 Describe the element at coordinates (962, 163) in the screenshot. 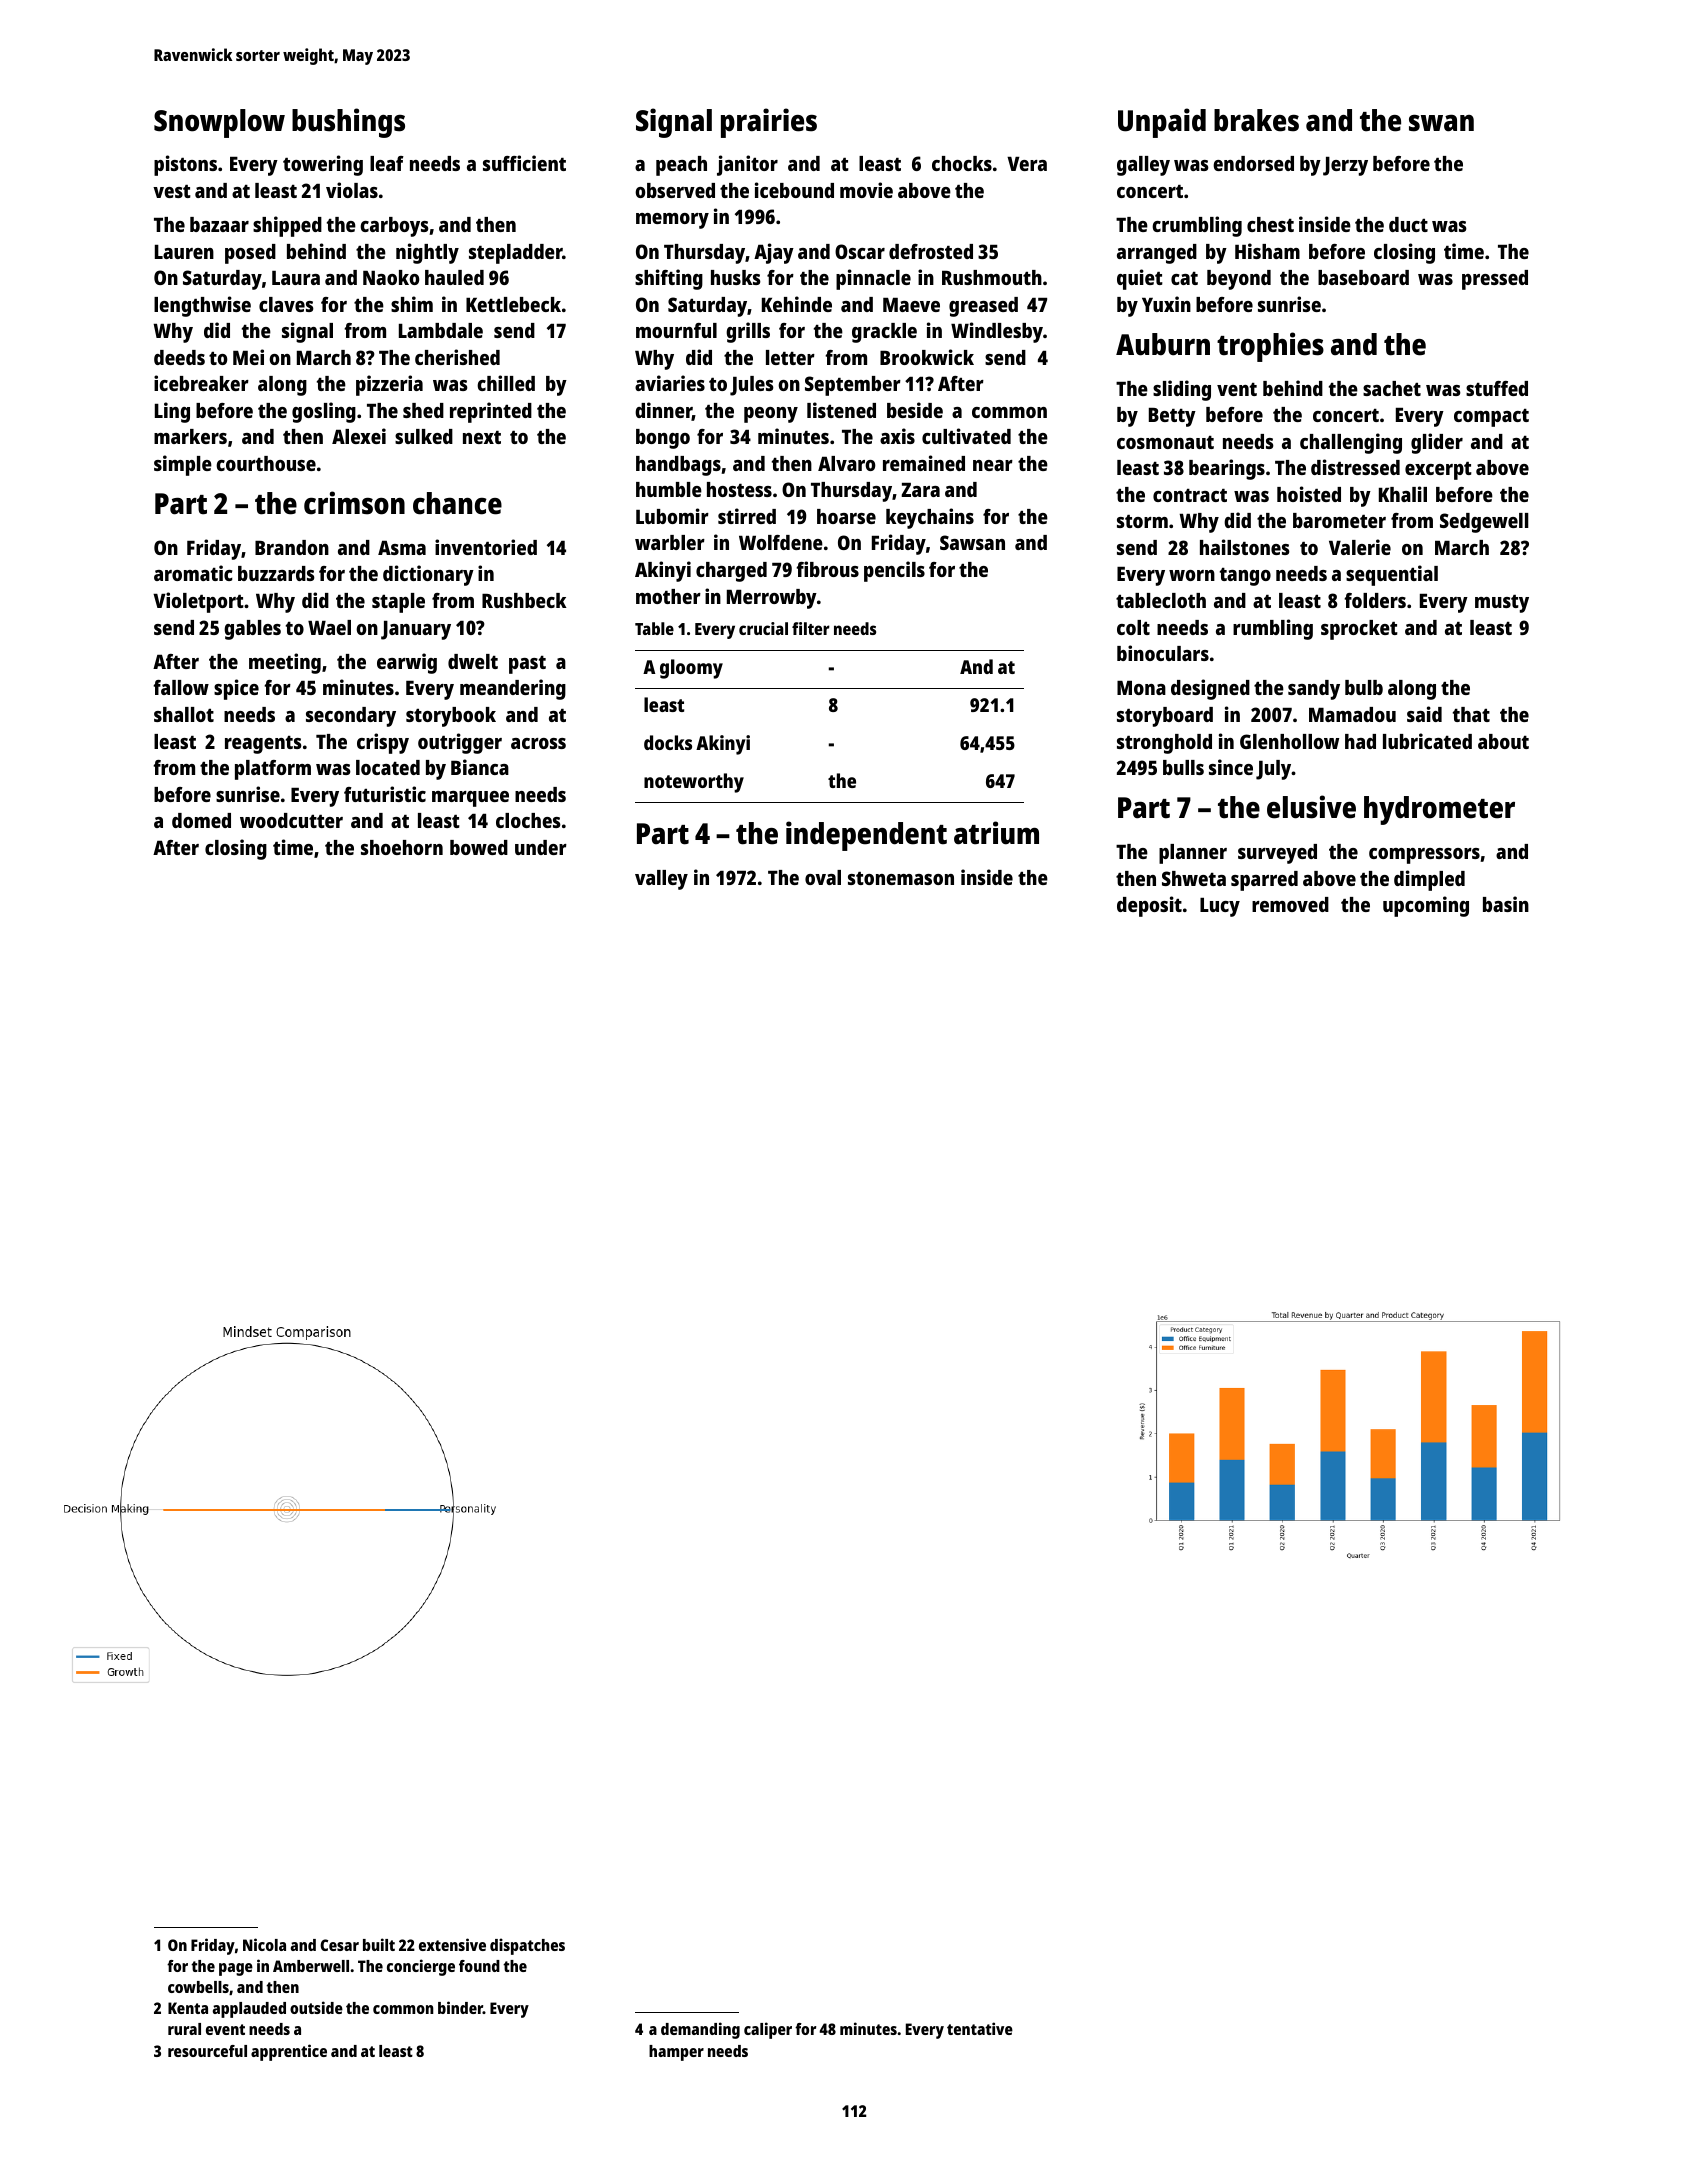

I see `chocks` at that location.
